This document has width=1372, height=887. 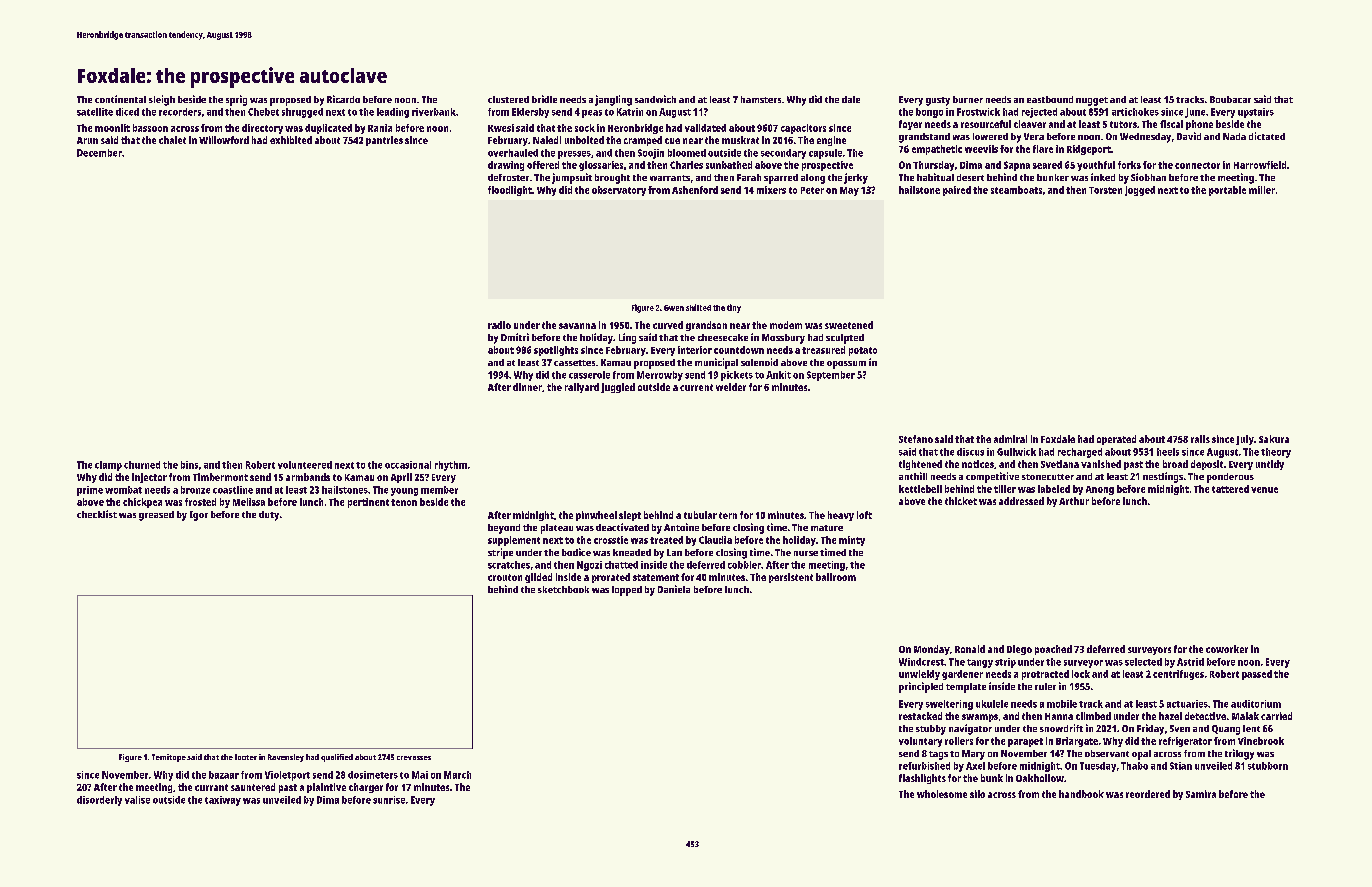 I want to click on tubular, so click(x=700, y=515).
